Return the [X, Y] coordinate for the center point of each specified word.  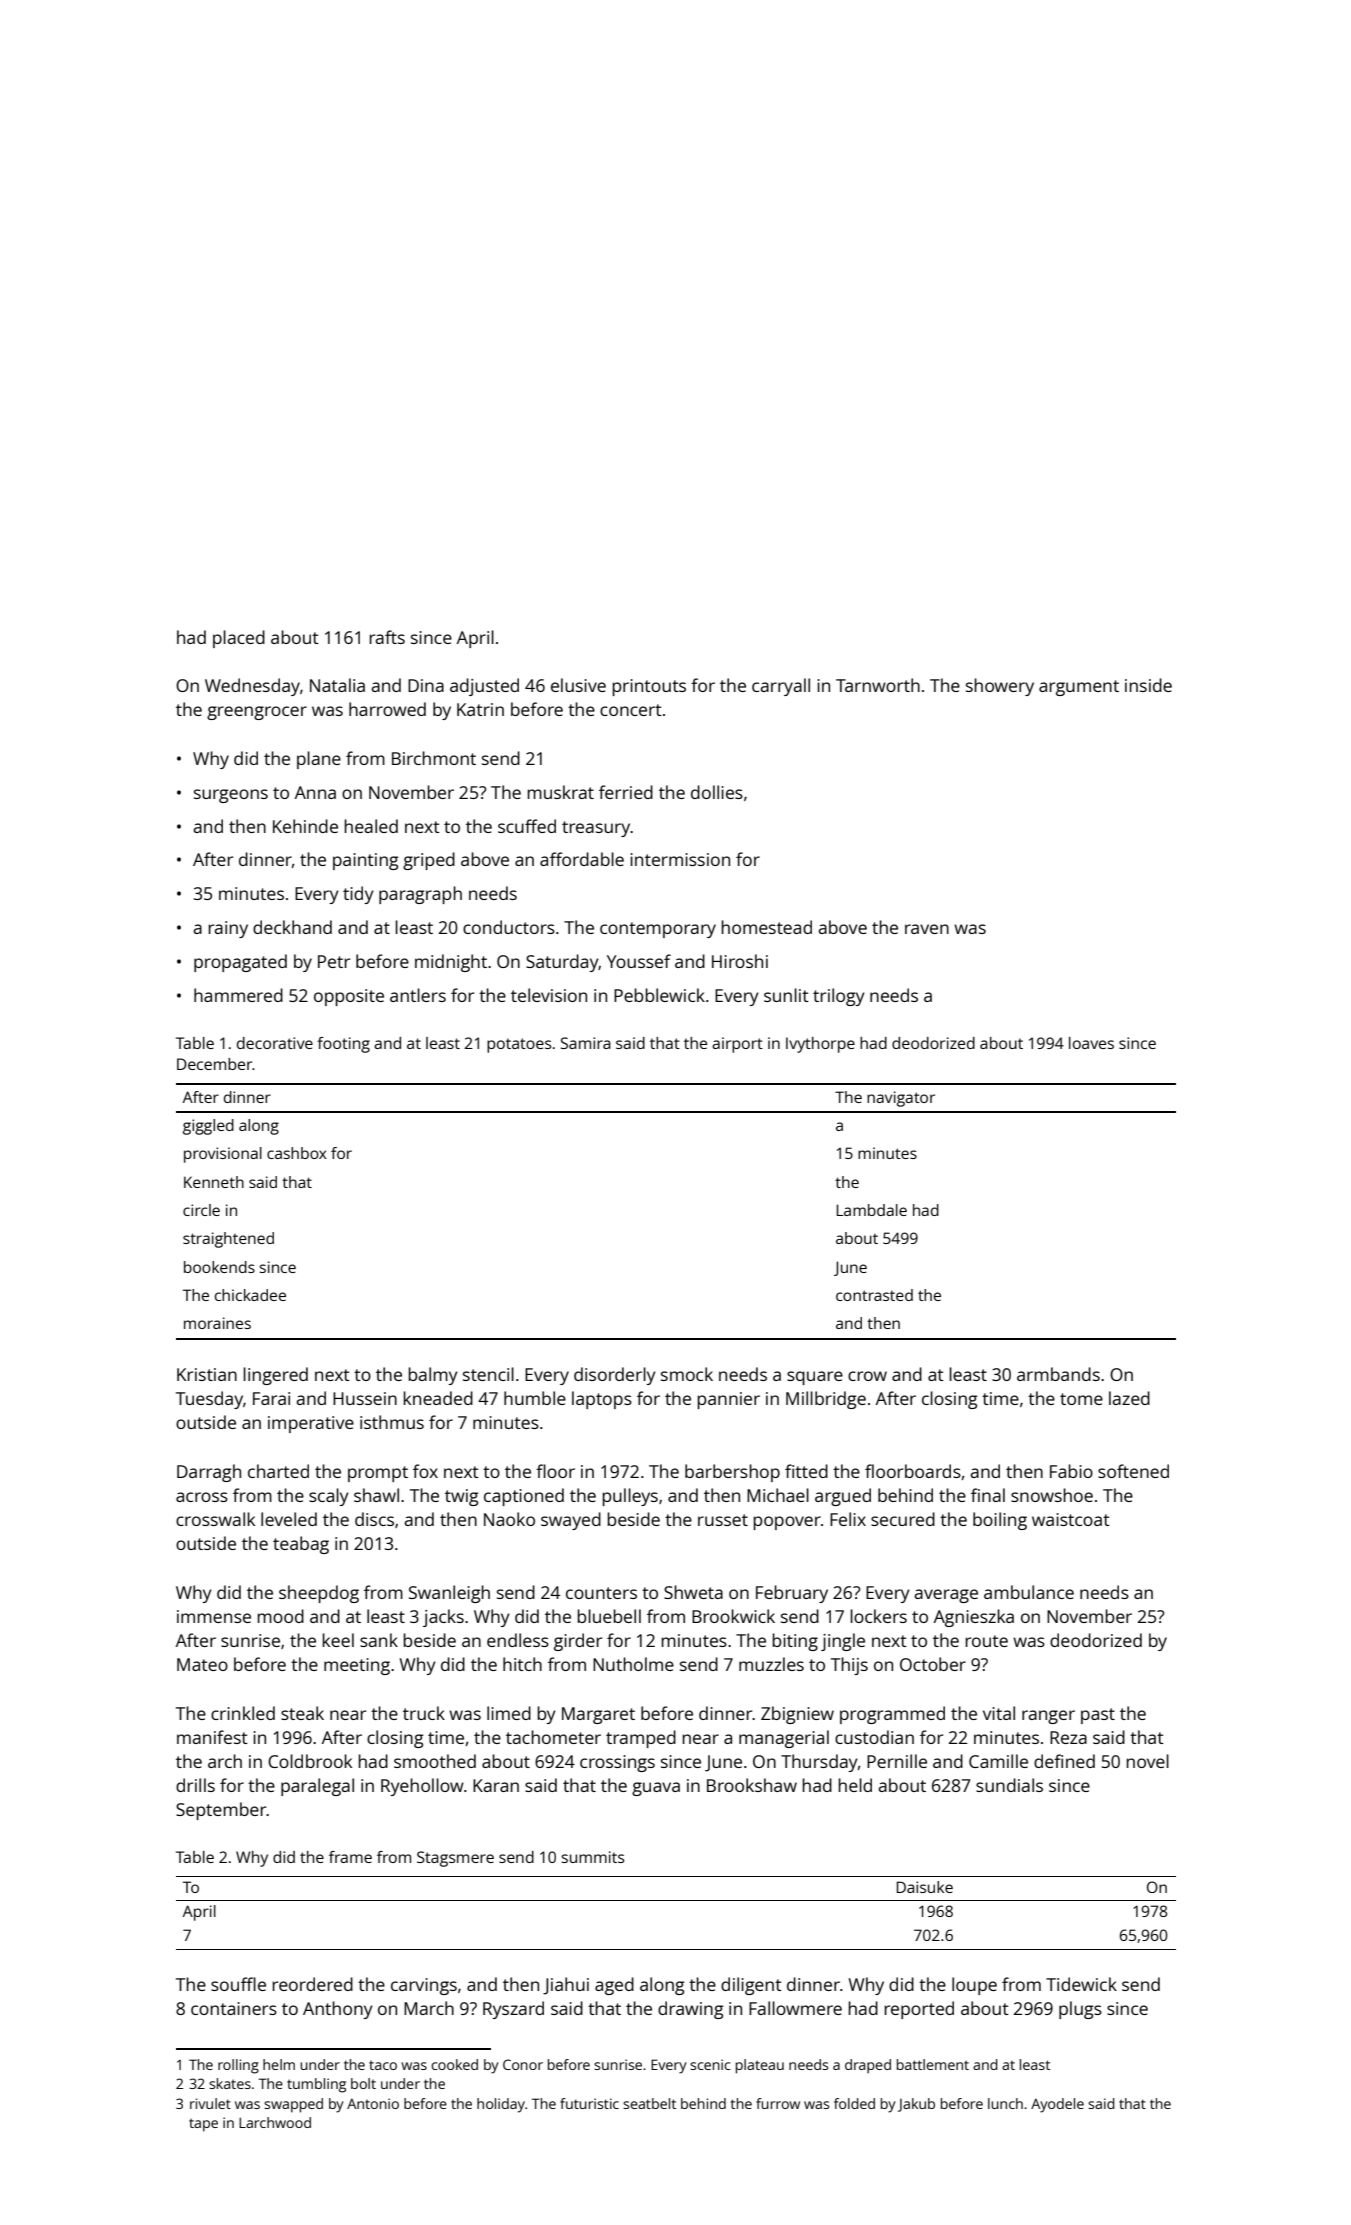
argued [843, 1497]
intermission [680, 859]
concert [631, 710]
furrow [778, 2103]
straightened [228, 1240]
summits [593, 1857]
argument [1079, 688]
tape [203, 2125]
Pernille [897, 1761]
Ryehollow [422, 1787]
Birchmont [434, 758]
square [815, 1378]
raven [927, 929]
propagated [240, 963]
